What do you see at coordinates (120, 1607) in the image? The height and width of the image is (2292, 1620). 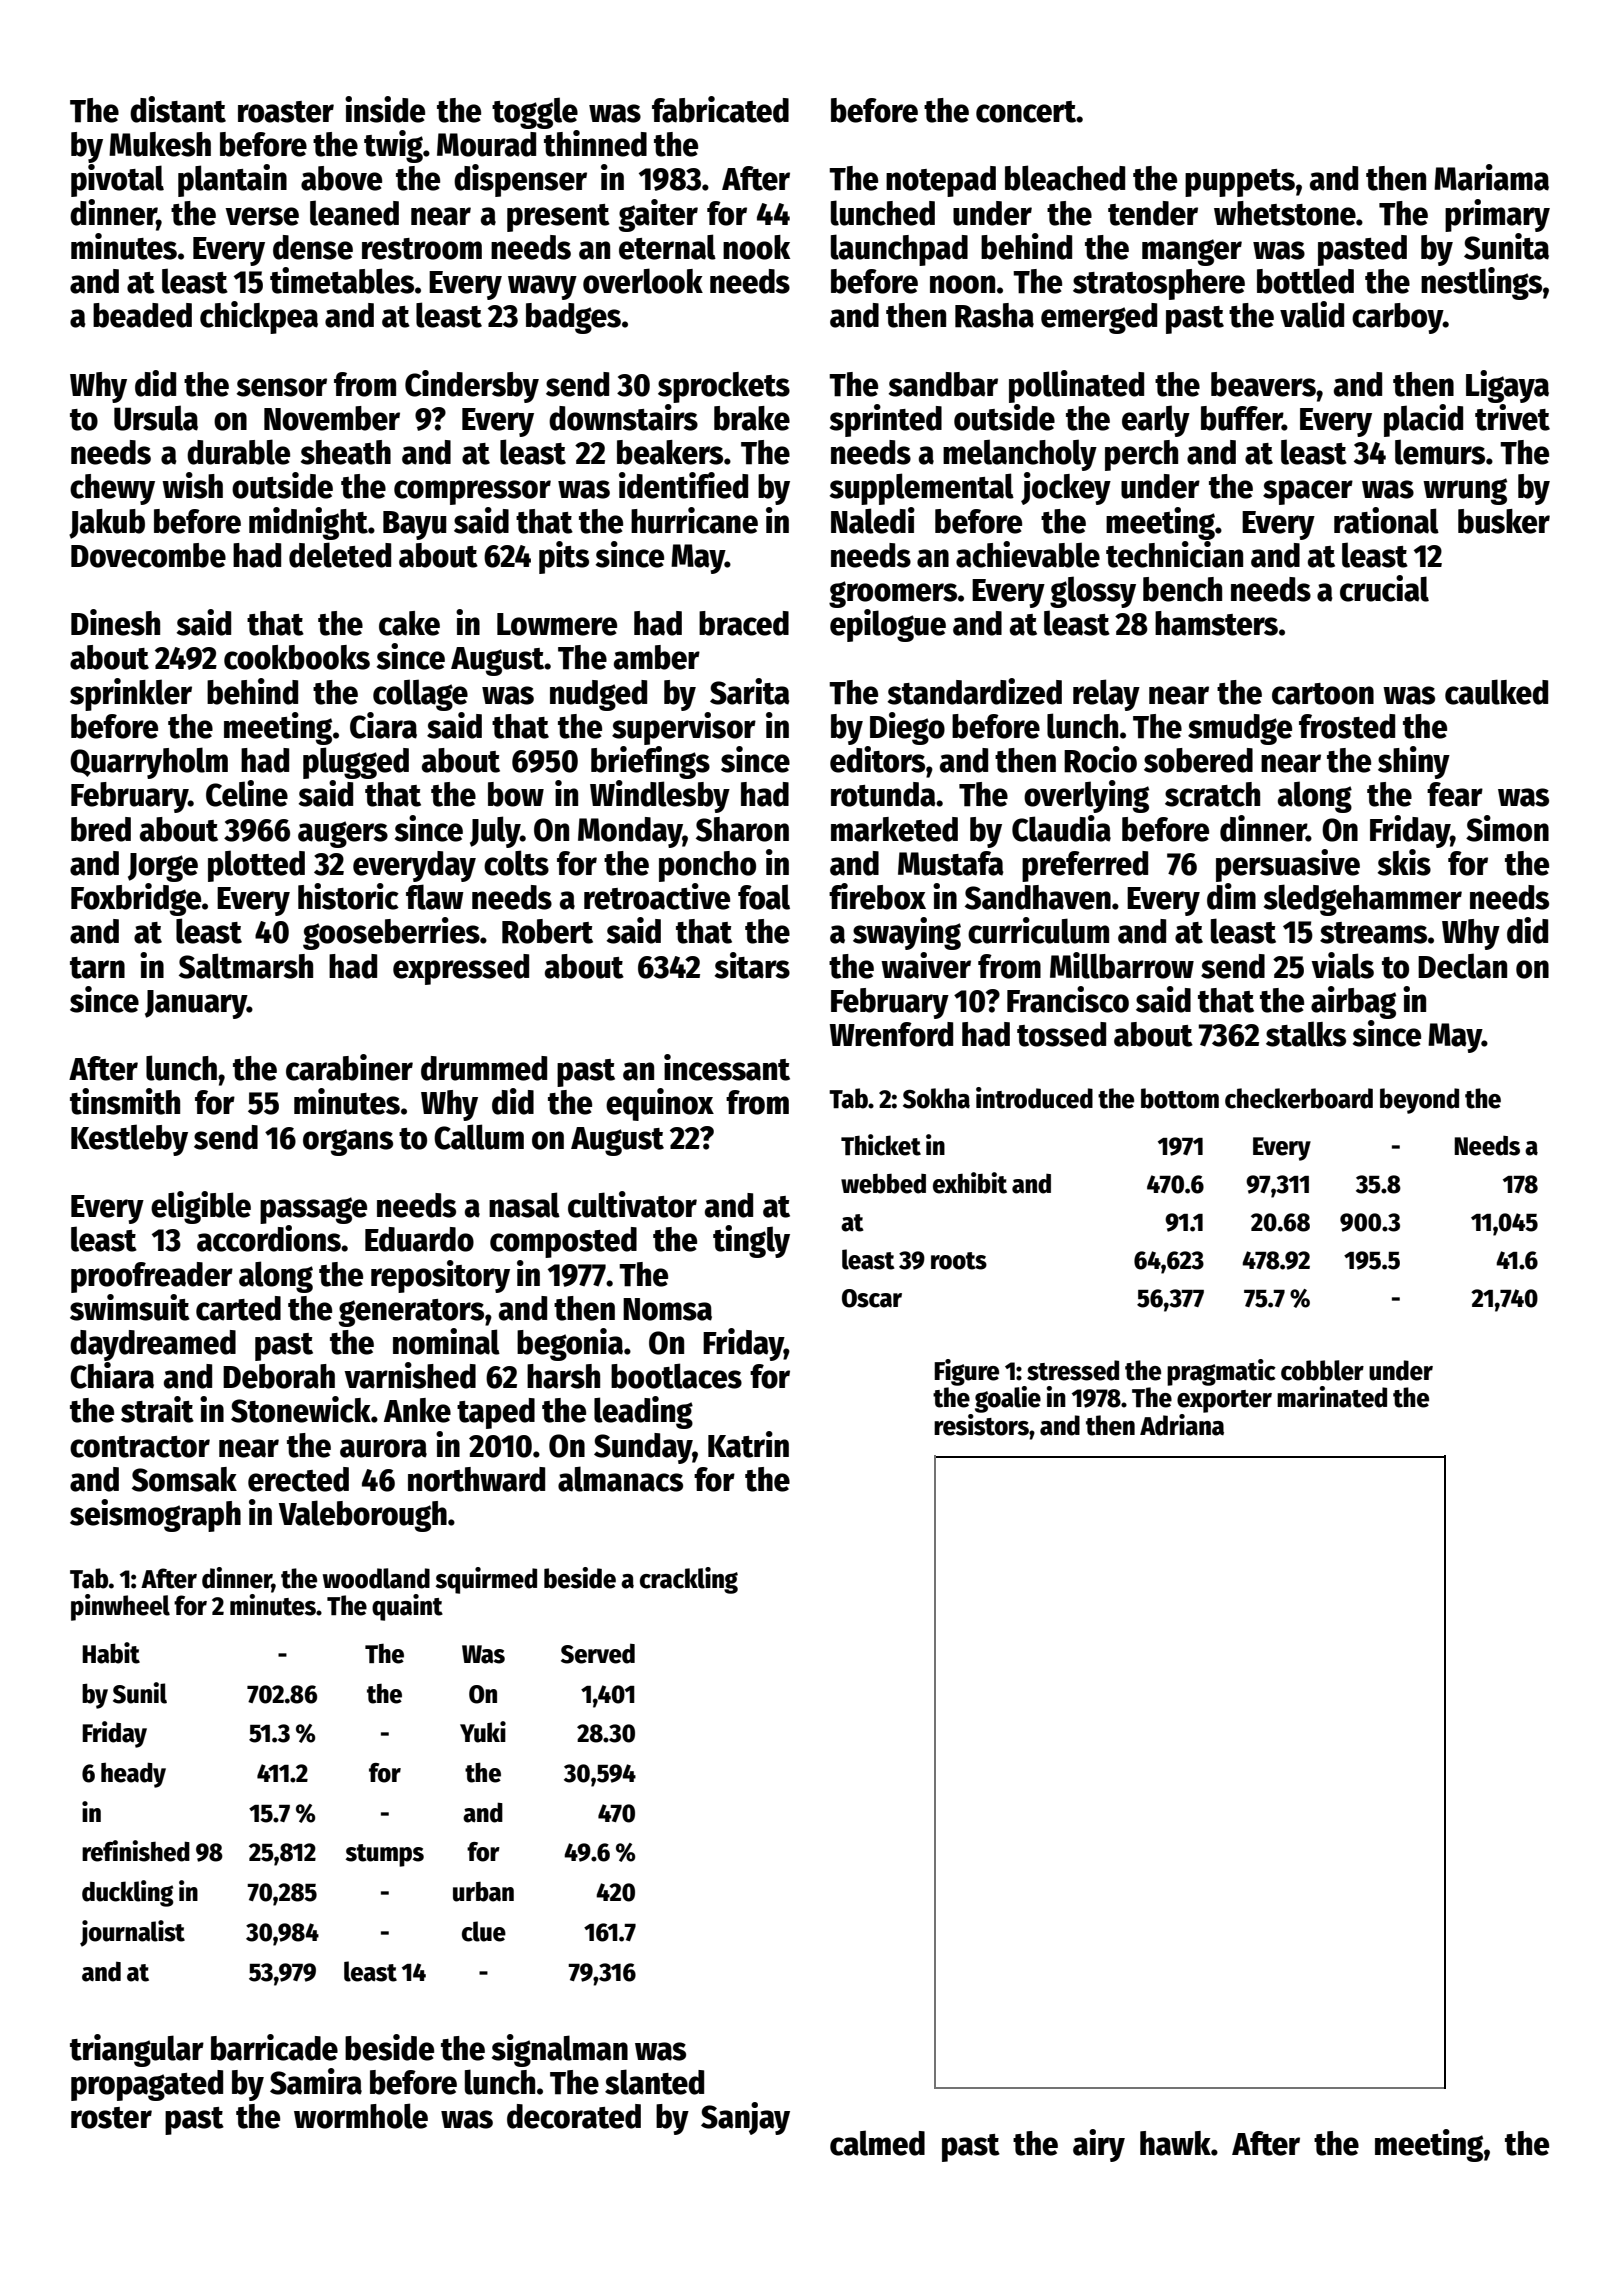 I see `pinwheel` at bounding box center [120, 1607].
